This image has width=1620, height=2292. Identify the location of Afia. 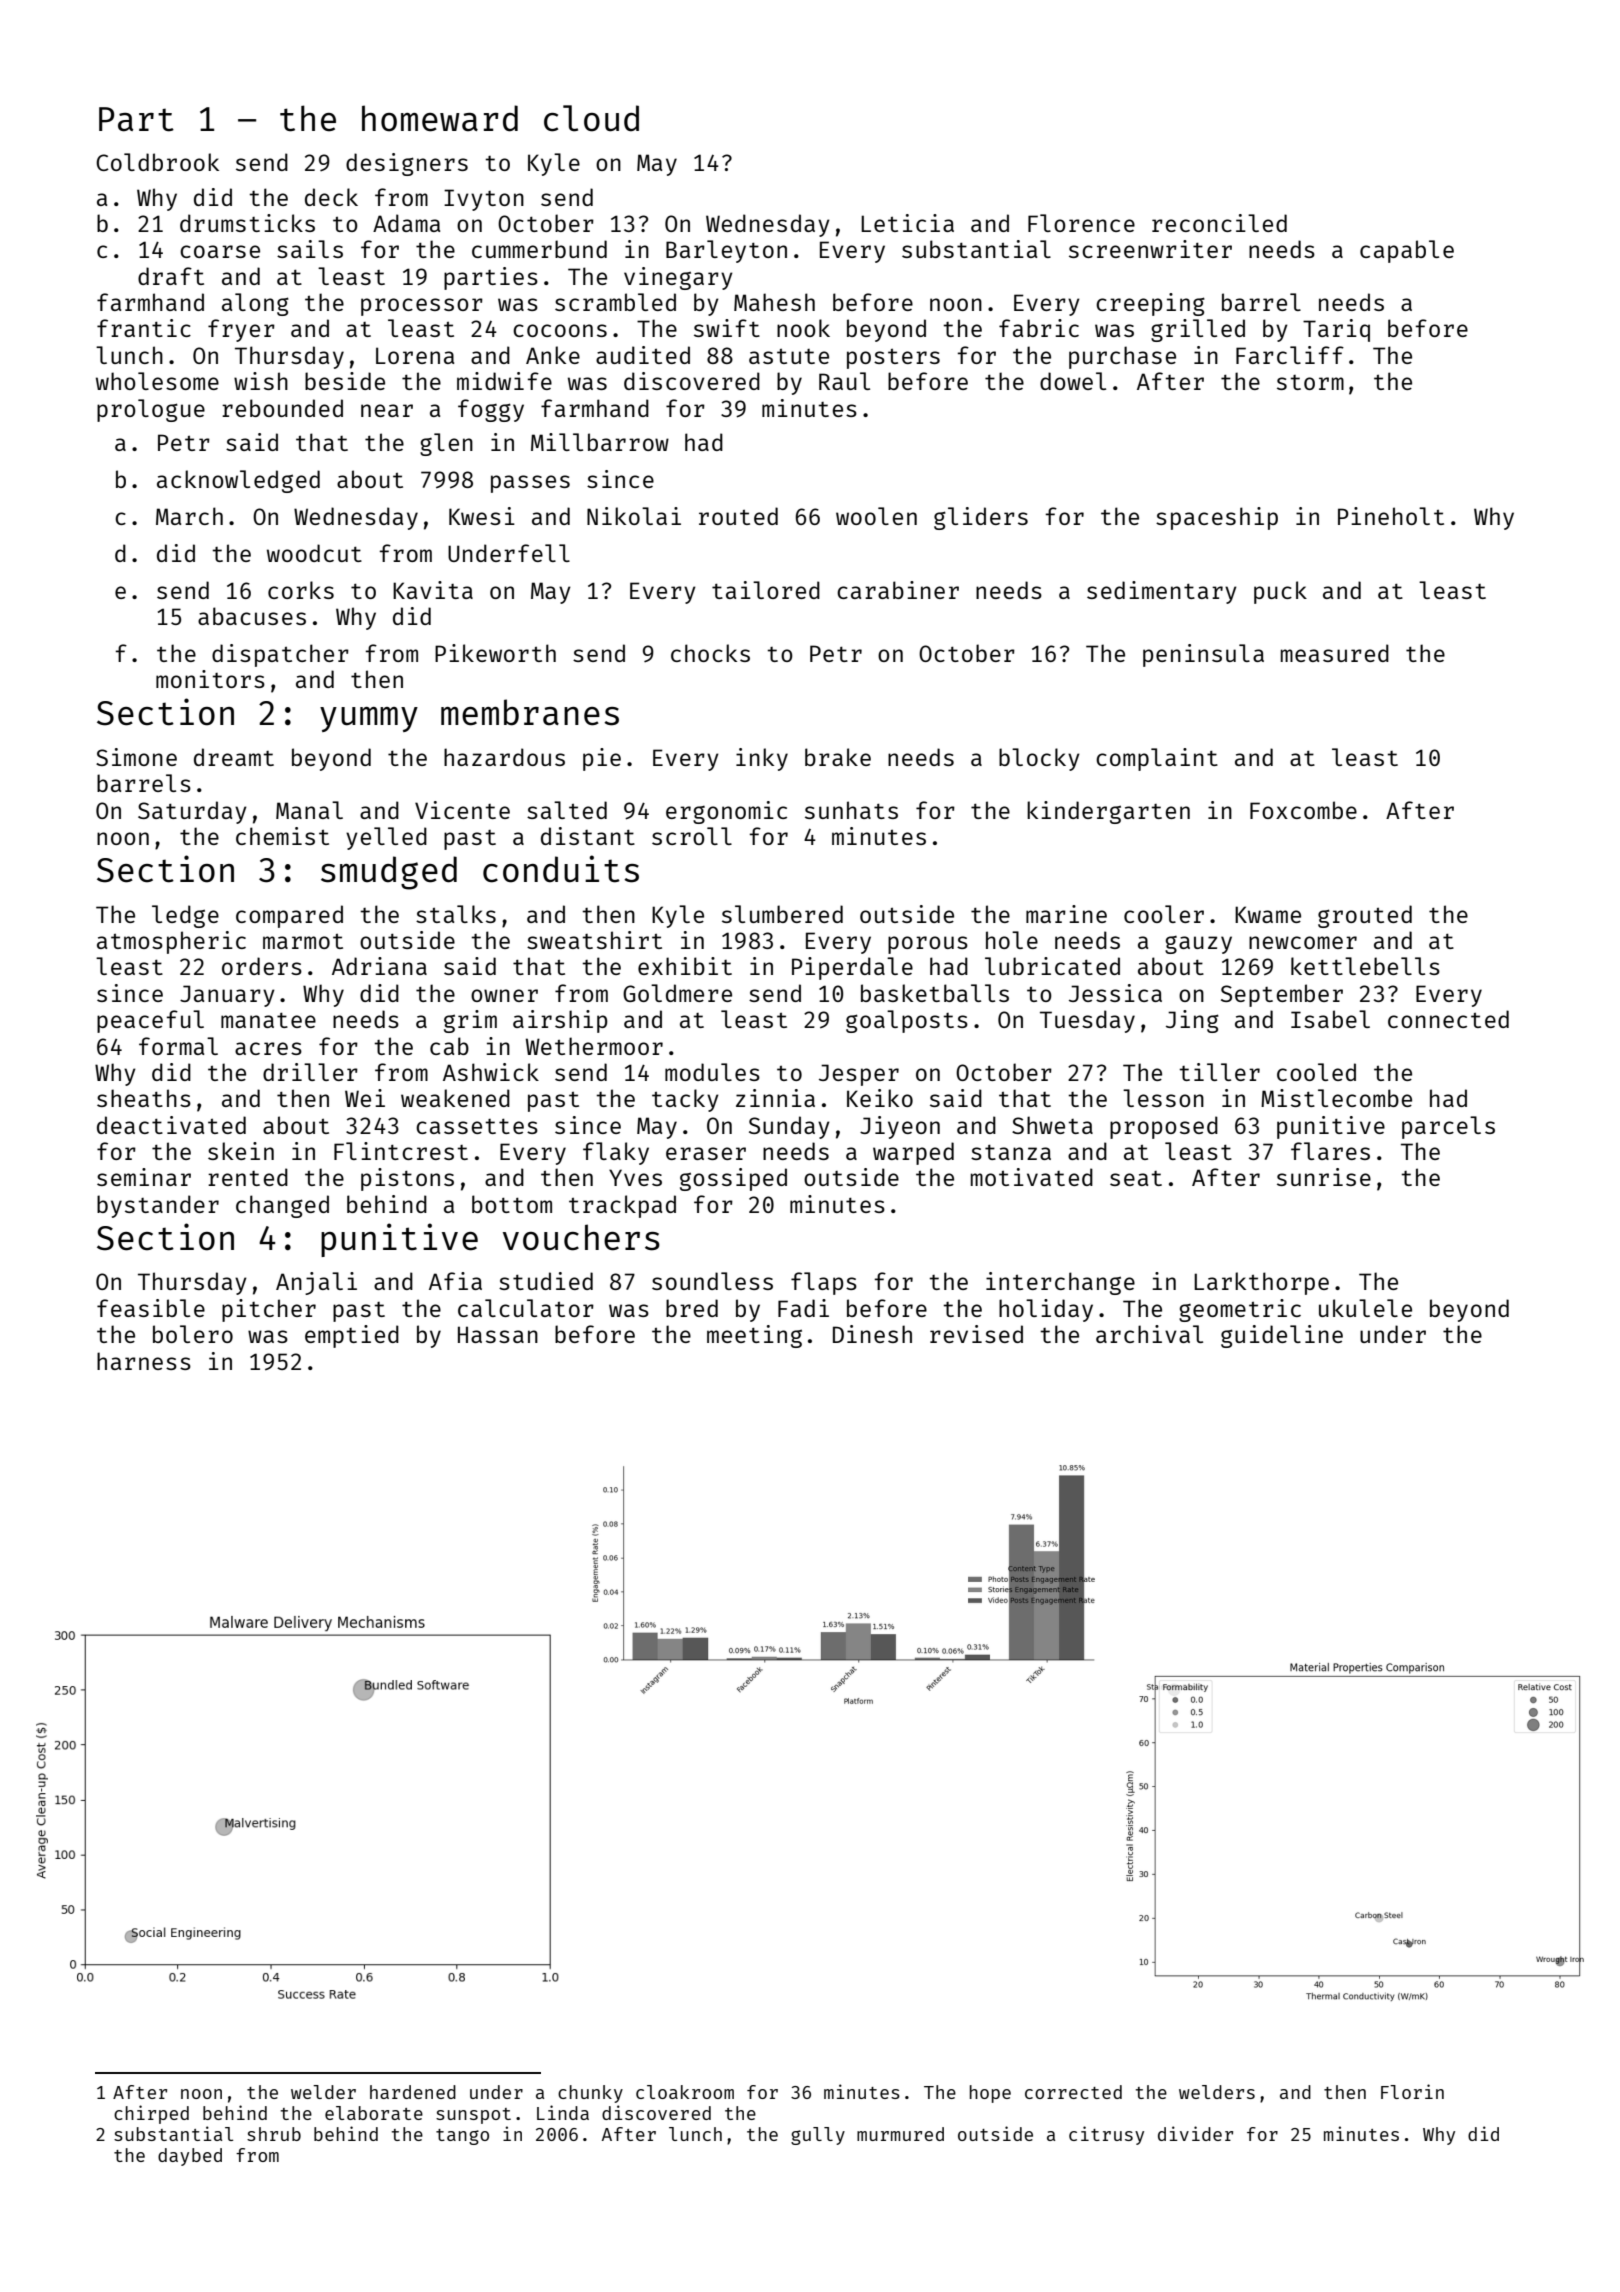
(455, 1281).
